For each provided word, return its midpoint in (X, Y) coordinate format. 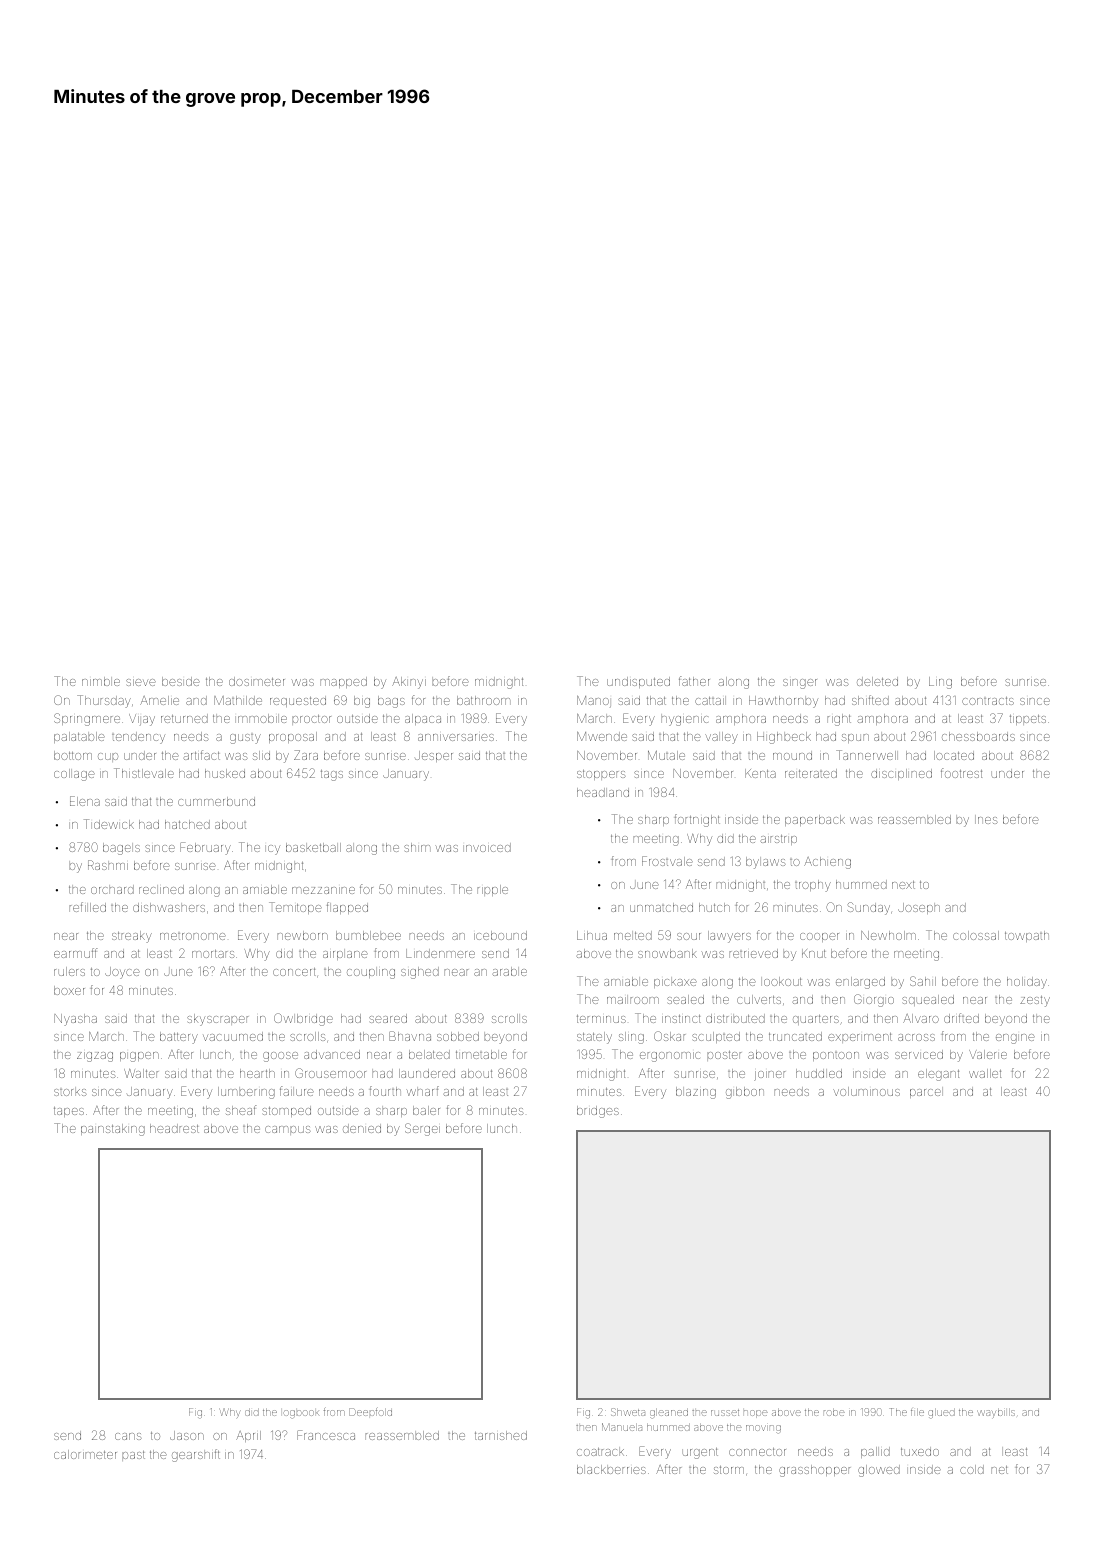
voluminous (866, 1091)
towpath (1027, 936)
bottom (73, 755)
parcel (926, 1092)
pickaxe (675, 982)
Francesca (326, 1435)
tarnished (501, 1435)
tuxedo (920, 1451)
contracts (988, 701)
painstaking (113, 1130)
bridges (598, 1112)
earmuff (75, 953)
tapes (69, 1112)
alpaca (423, 719)
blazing (696, 1093)
